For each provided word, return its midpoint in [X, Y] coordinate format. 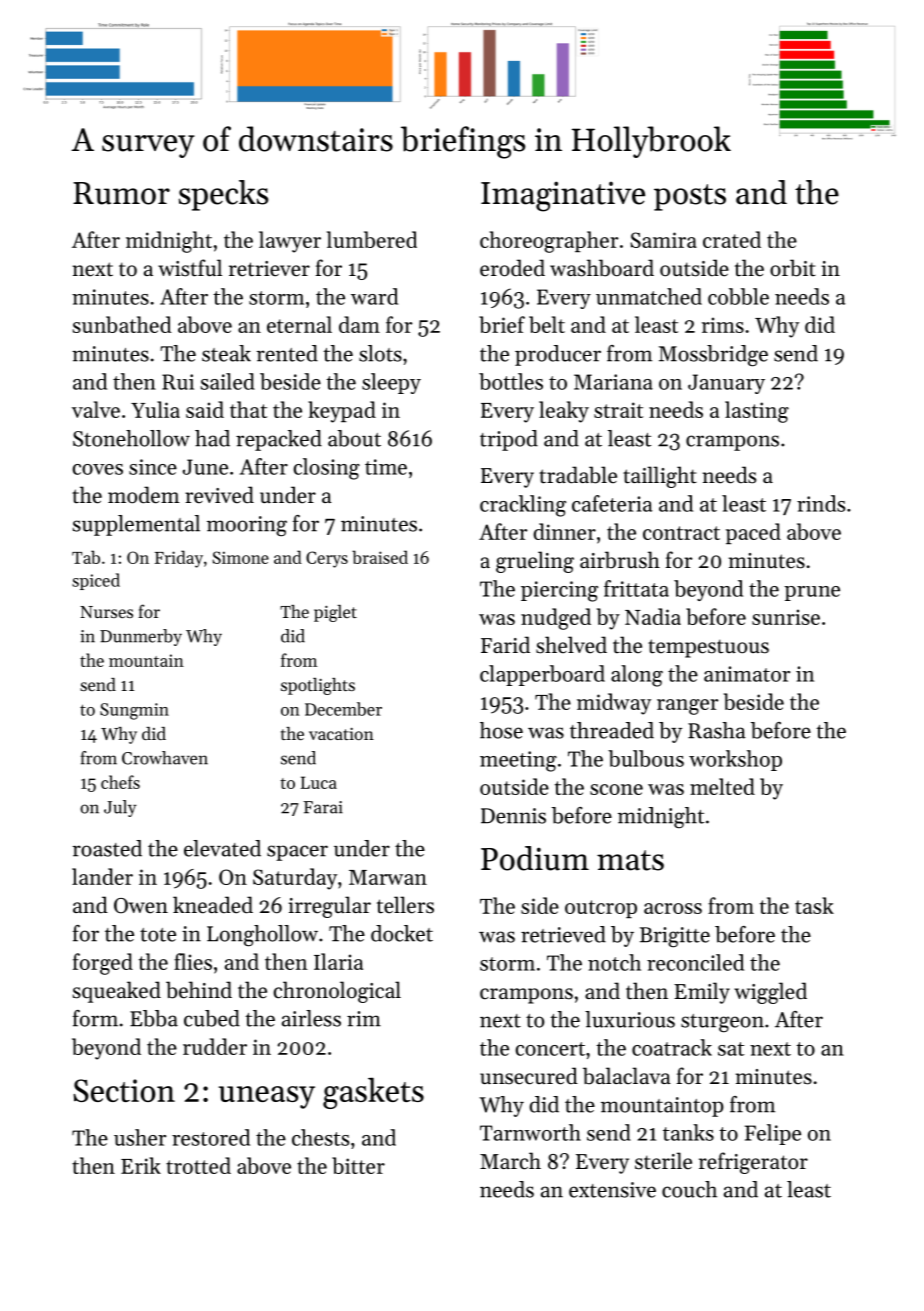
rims [723, 325]
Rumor [121, 193]
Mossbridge [713, 356]
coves [97, 469]
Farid [505, 645]
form [95, 1018]
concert [550, 1049]
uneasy [266, 1097]
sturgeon [722, 1023]
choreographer [549, 242]
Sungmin [134, 711]
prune [812, 593]
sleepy [391, 383]
